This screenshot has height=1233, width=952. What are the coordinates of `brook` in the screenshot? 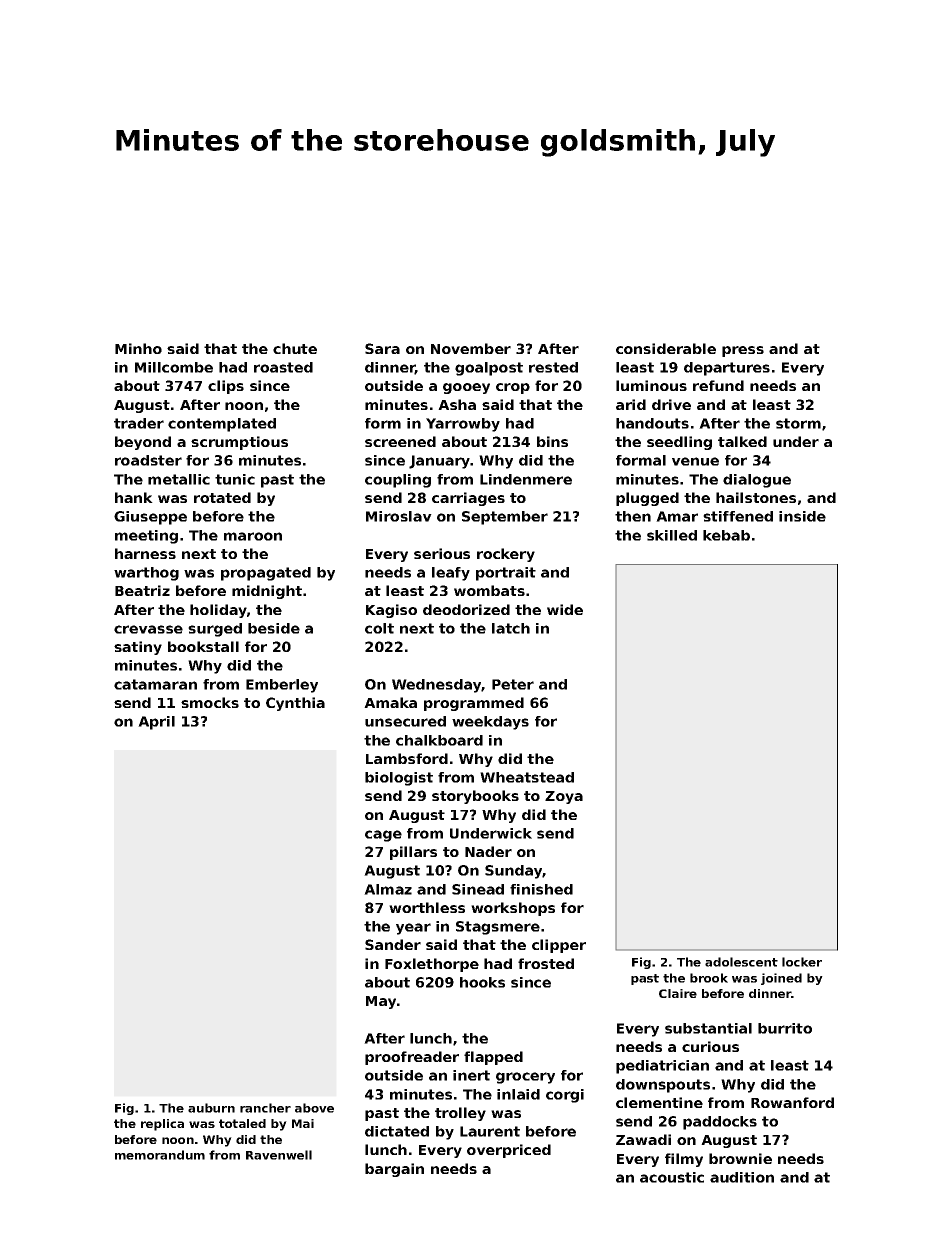 It's located at (709, 978).
